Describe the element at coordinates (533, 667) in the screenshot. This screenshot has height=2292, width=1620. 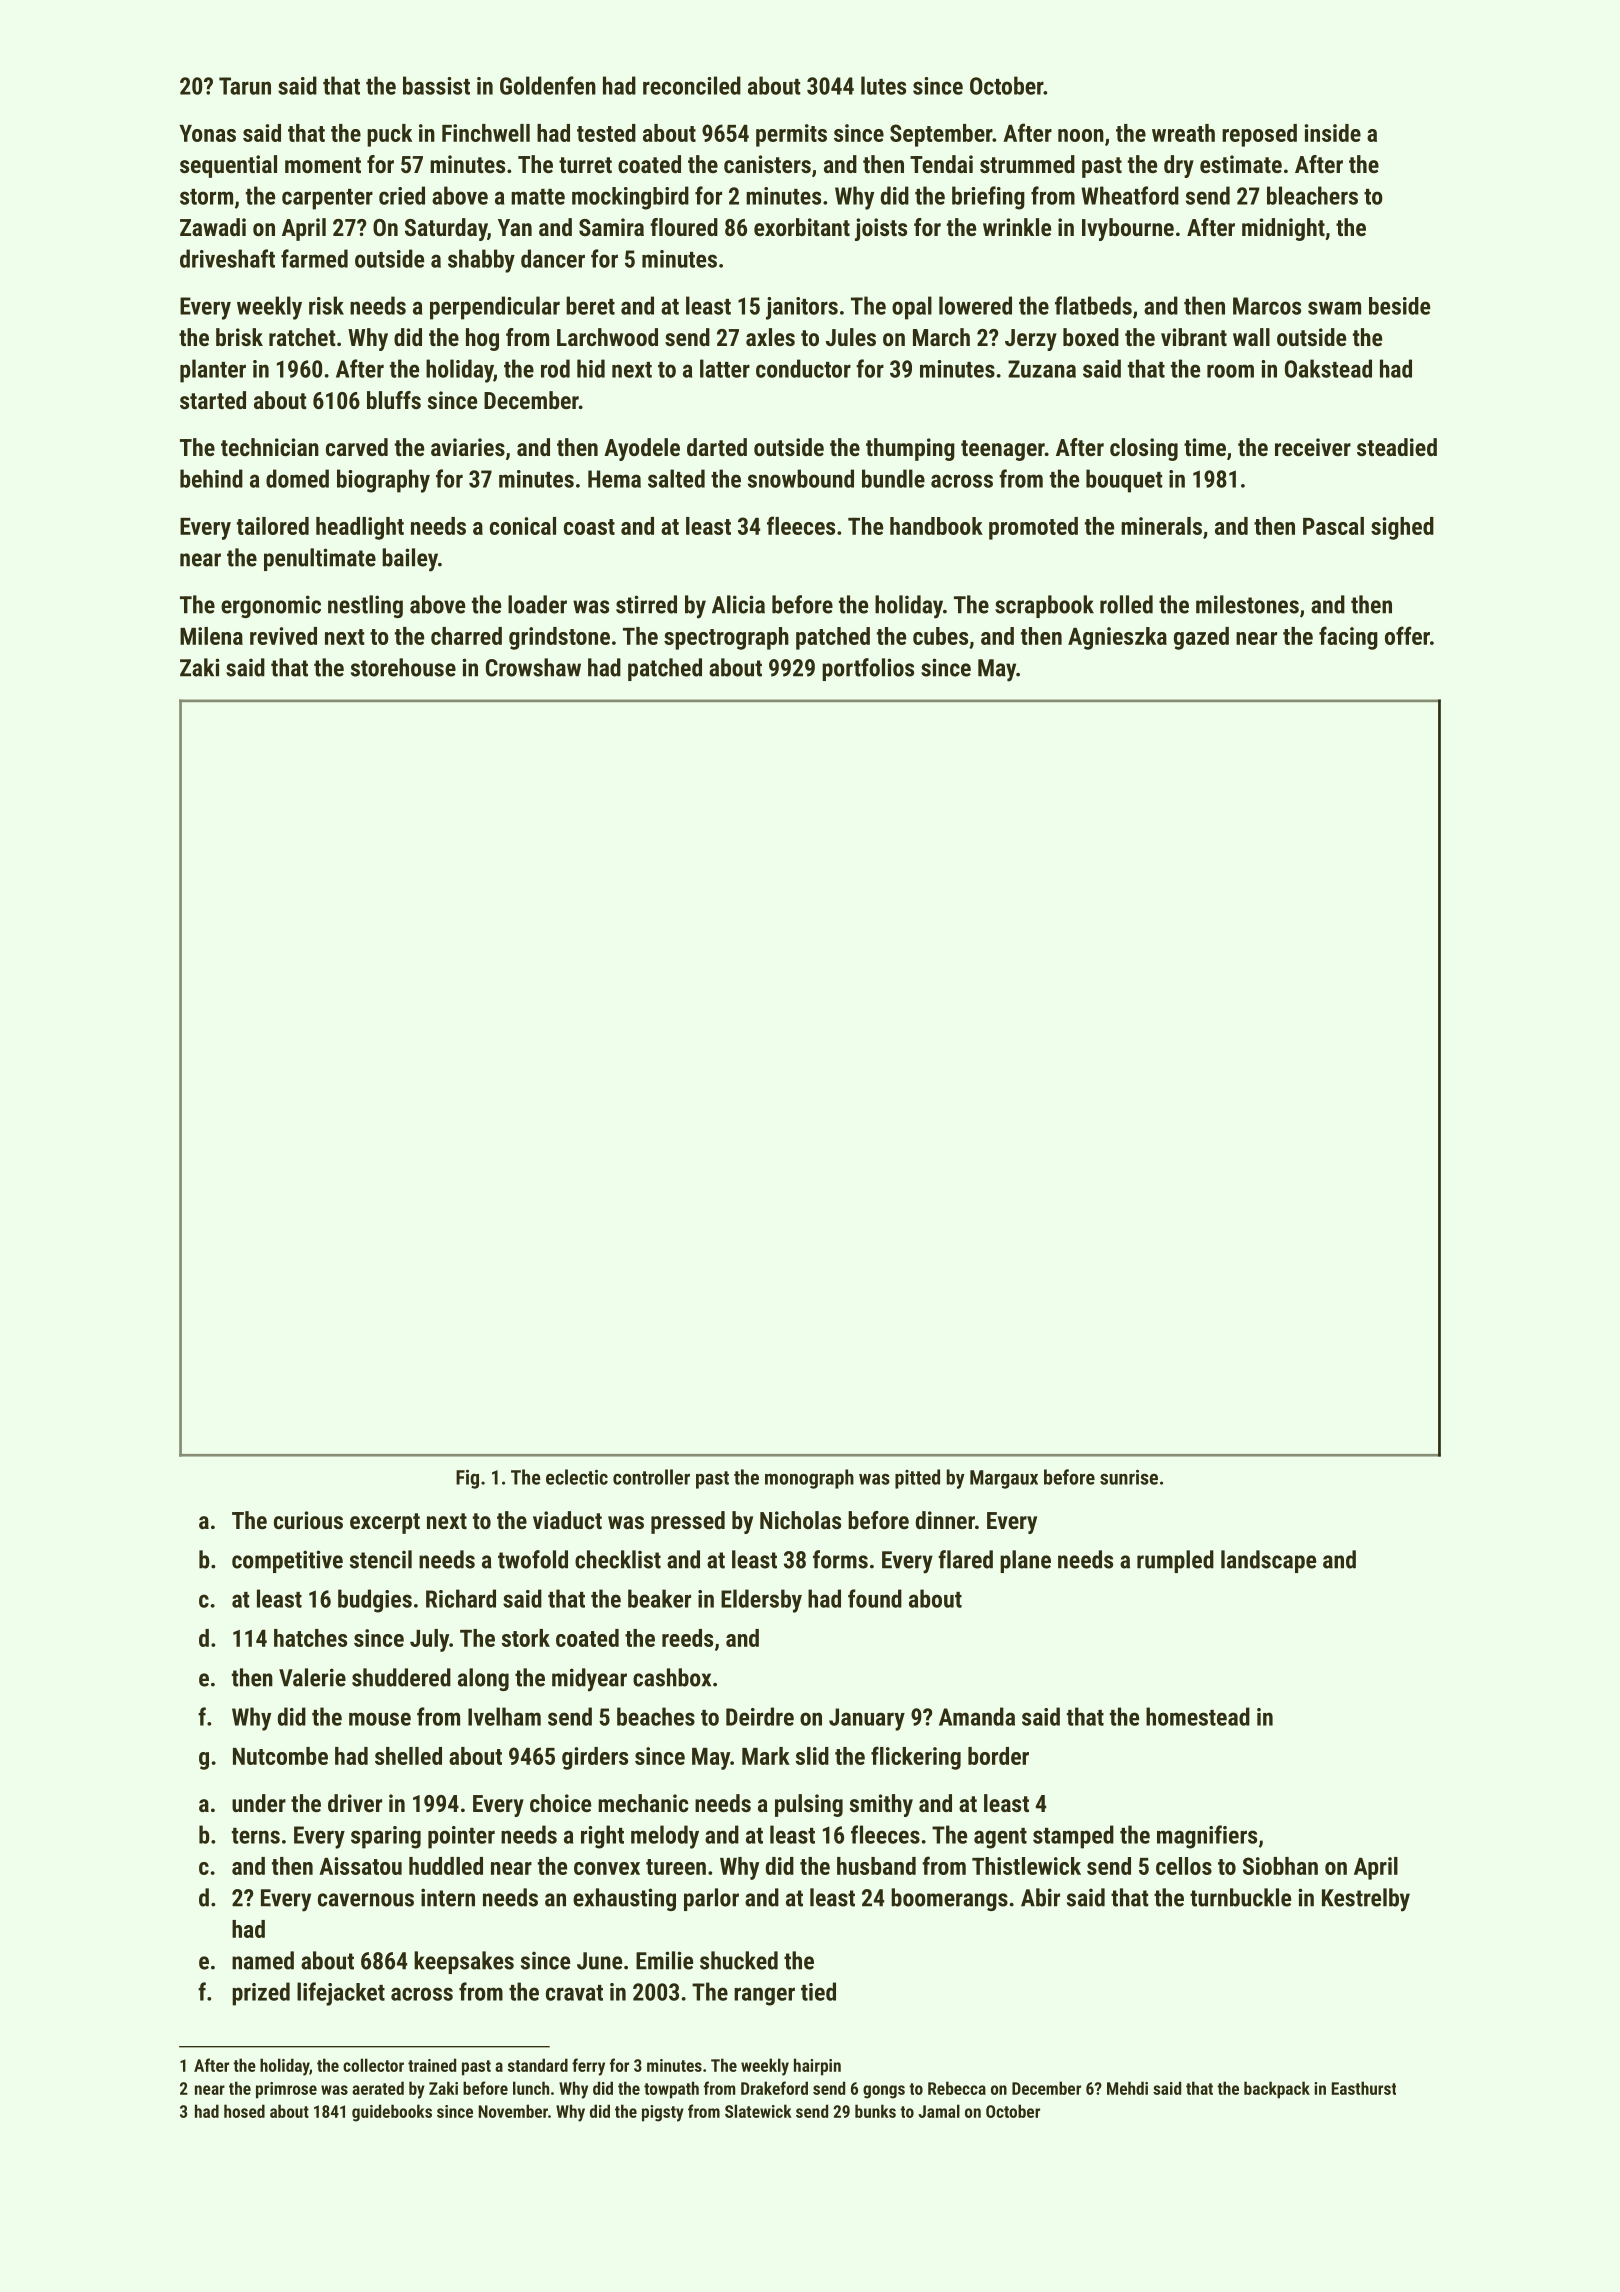
I see `Crowshaw` at that location.
